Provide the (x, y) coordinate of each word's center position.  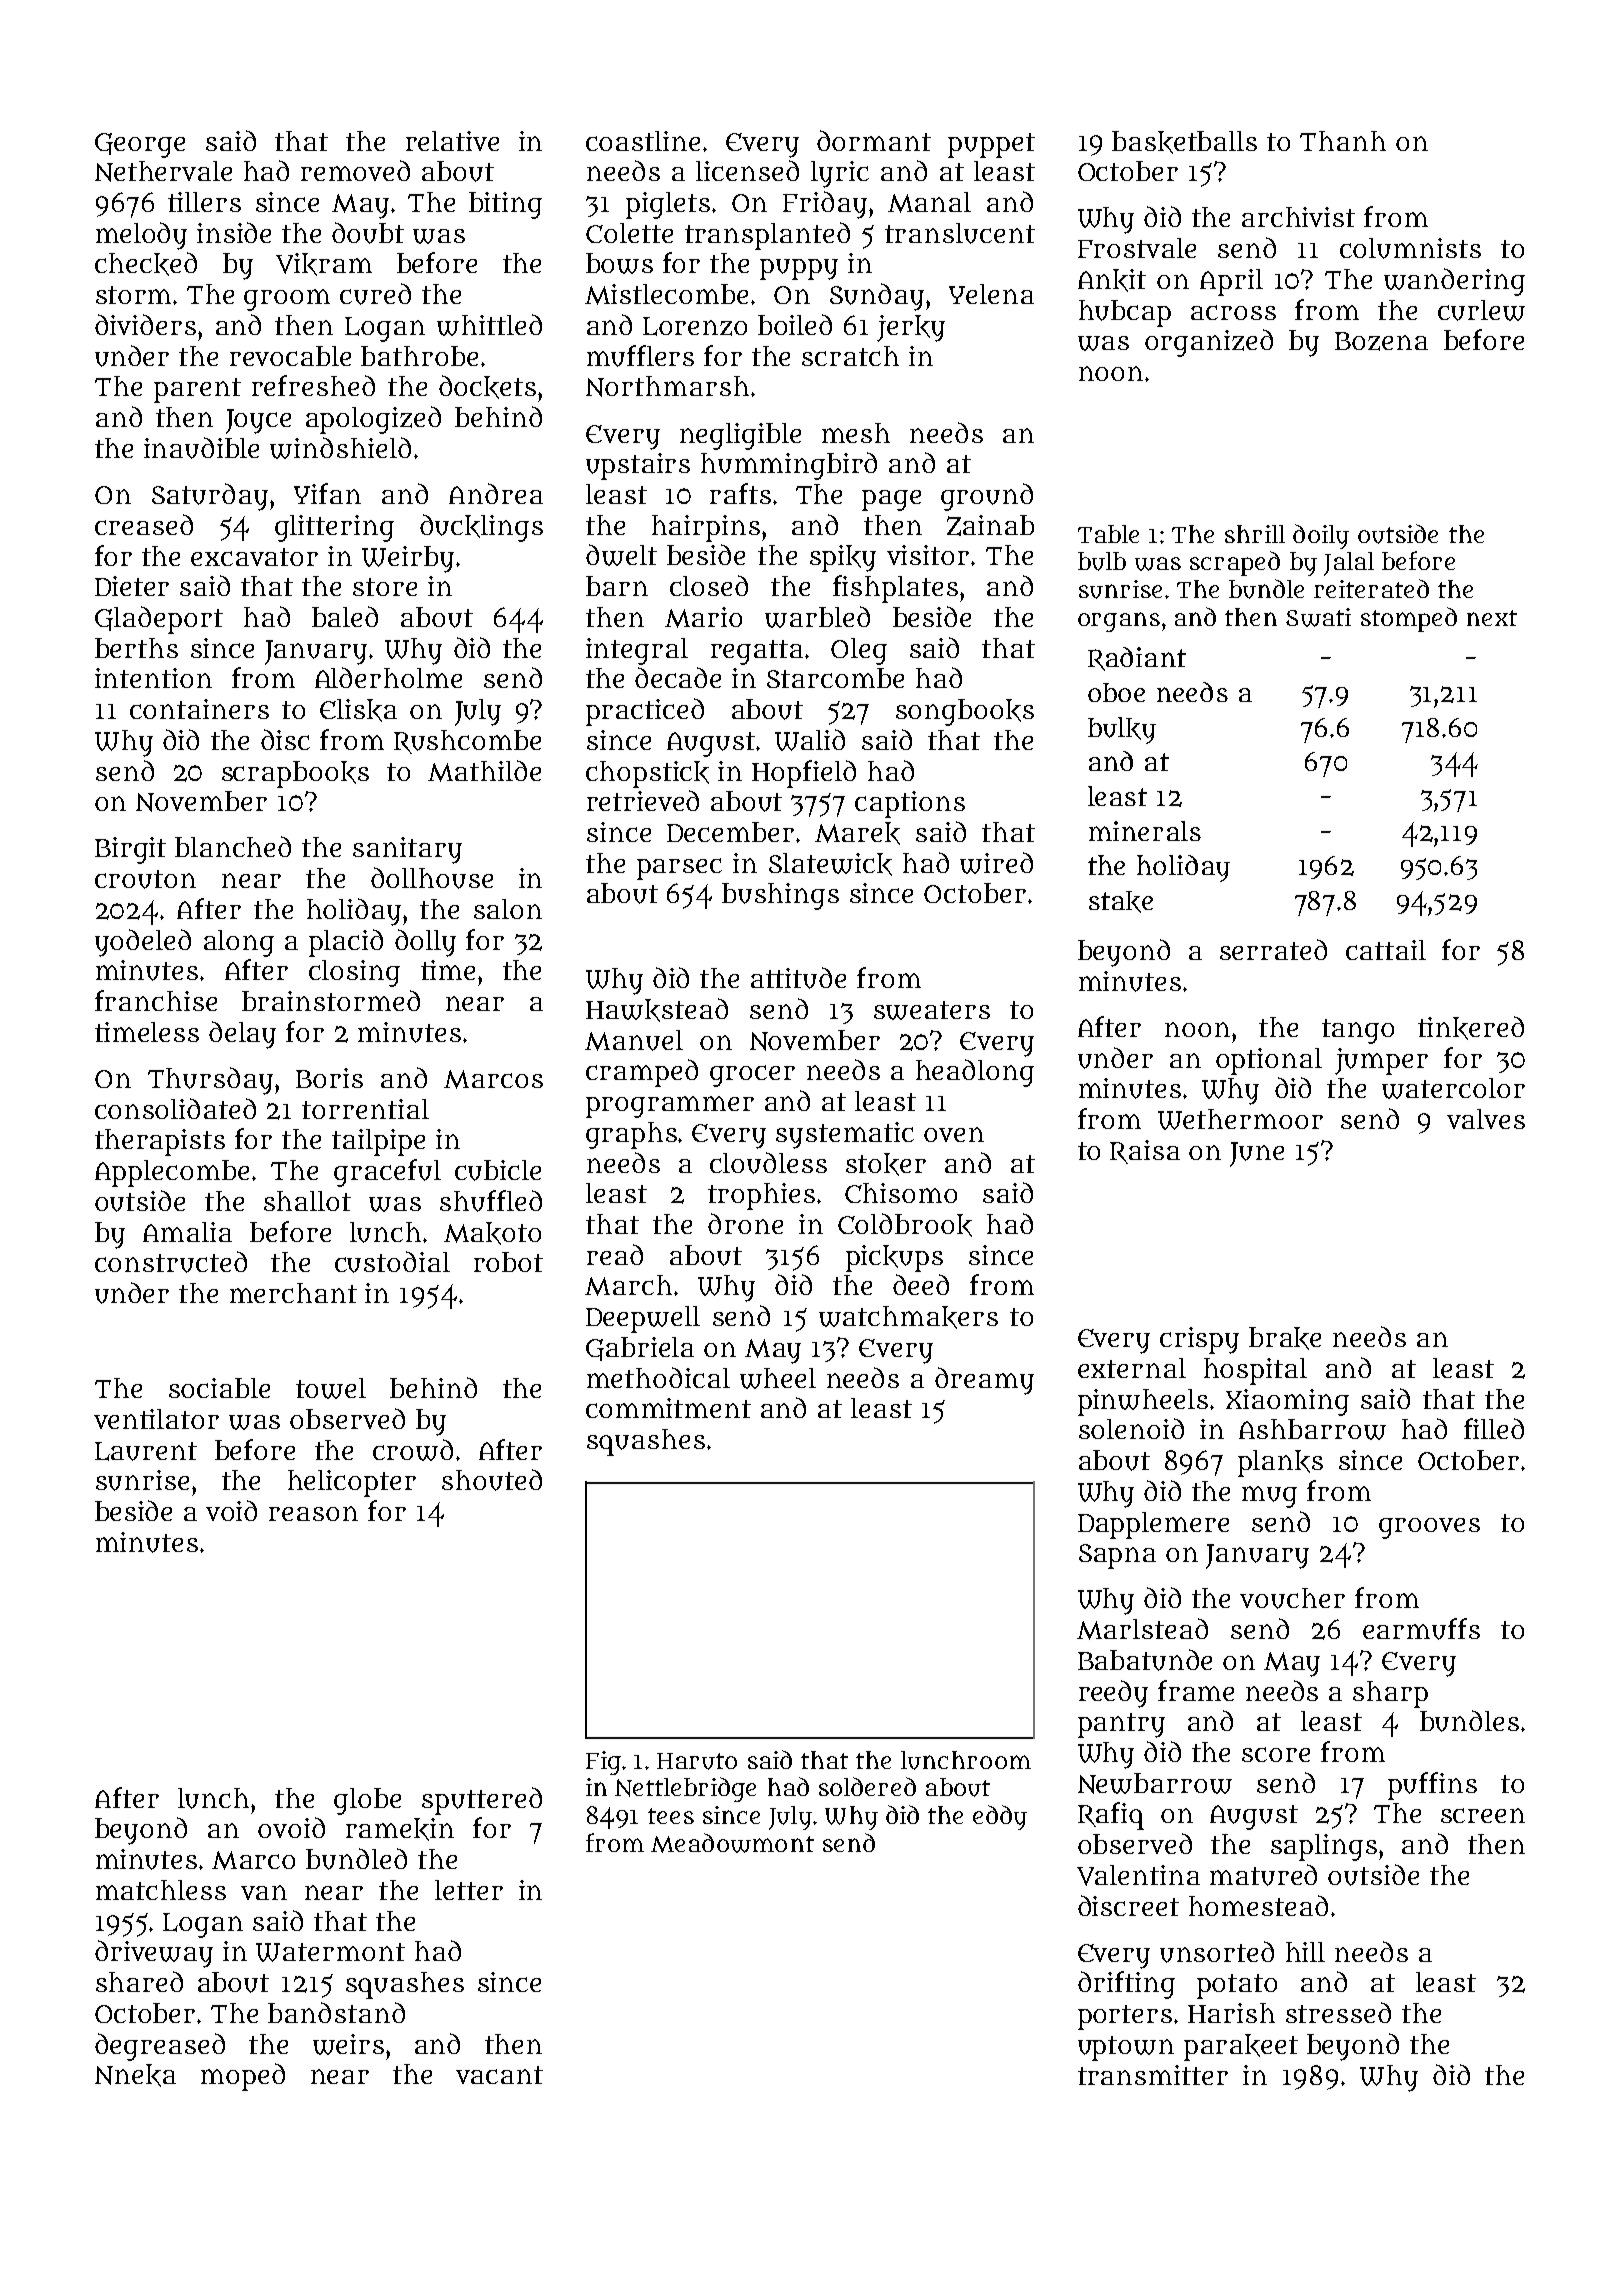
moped (243, 2077)
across (1233, 312)
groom (287, 300)
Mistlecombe (666, 294)
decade (678, 677)
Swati (1318, 617)
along (239, 943)
